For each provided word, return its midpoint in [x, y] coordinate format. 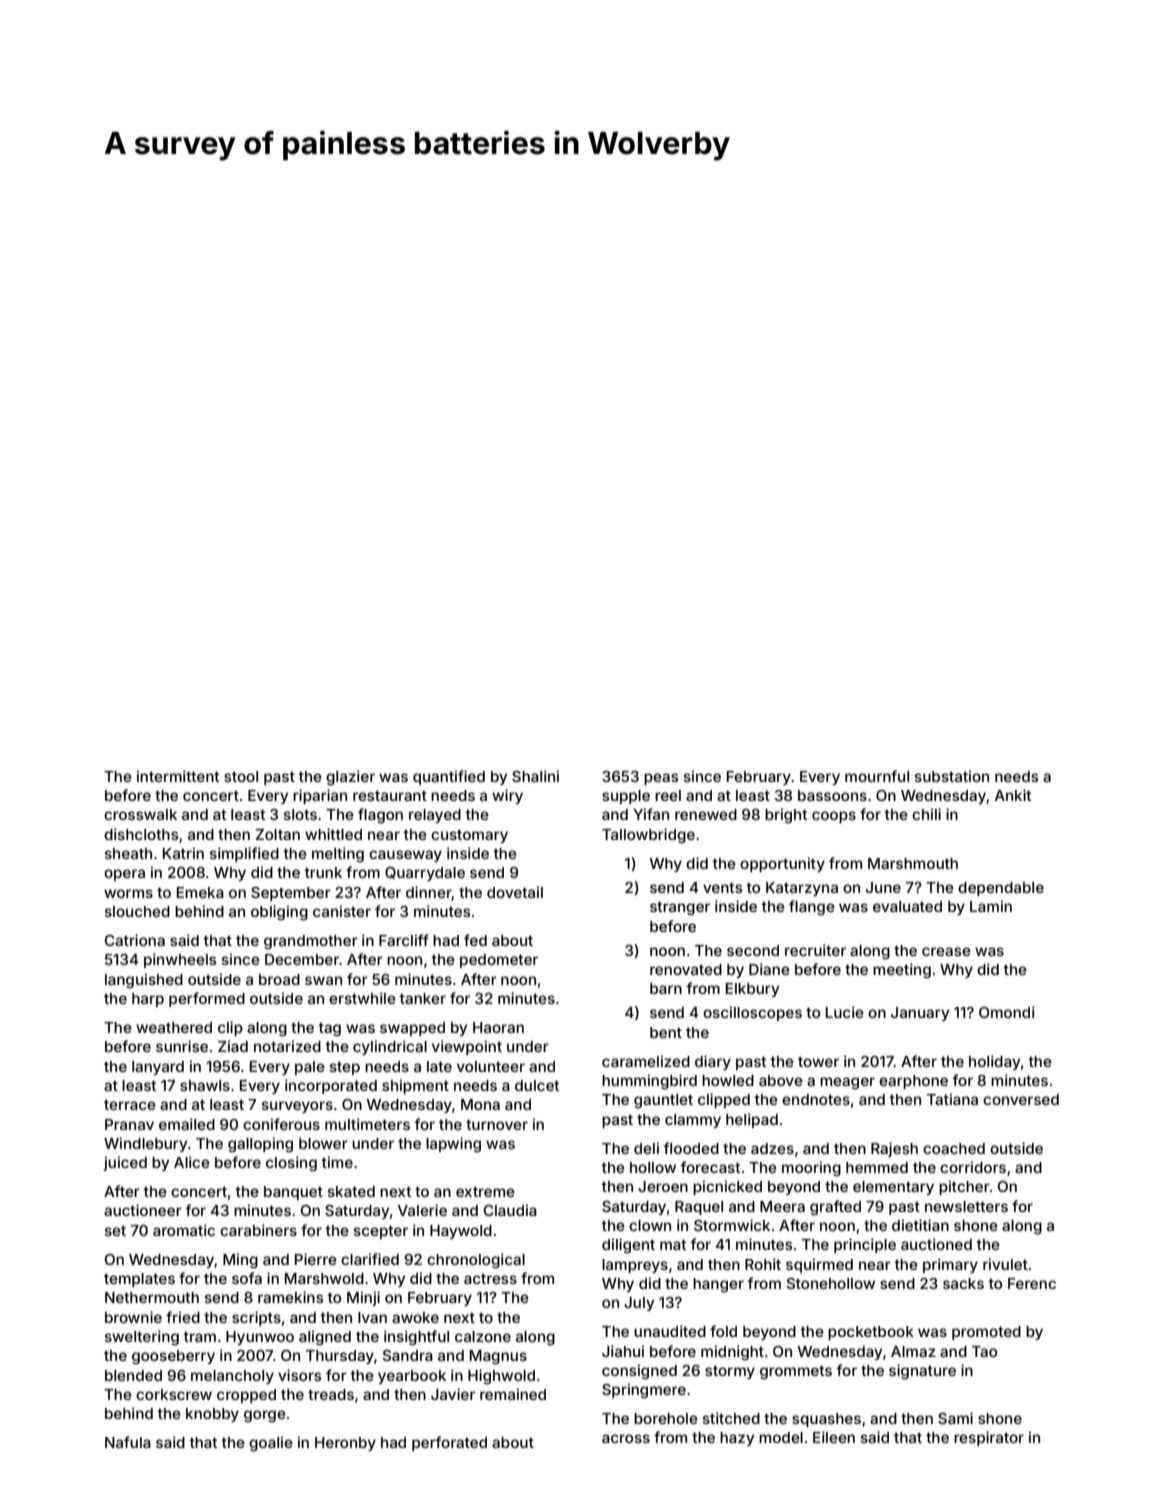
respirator [989, 1438]
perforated [449, 1443]
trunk [323, 872]
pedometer [499, 961]
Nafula [128, 1442]
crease [946, 951]
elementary [893, 1188]
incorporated [331, 1086]
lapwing [453, 1145]
